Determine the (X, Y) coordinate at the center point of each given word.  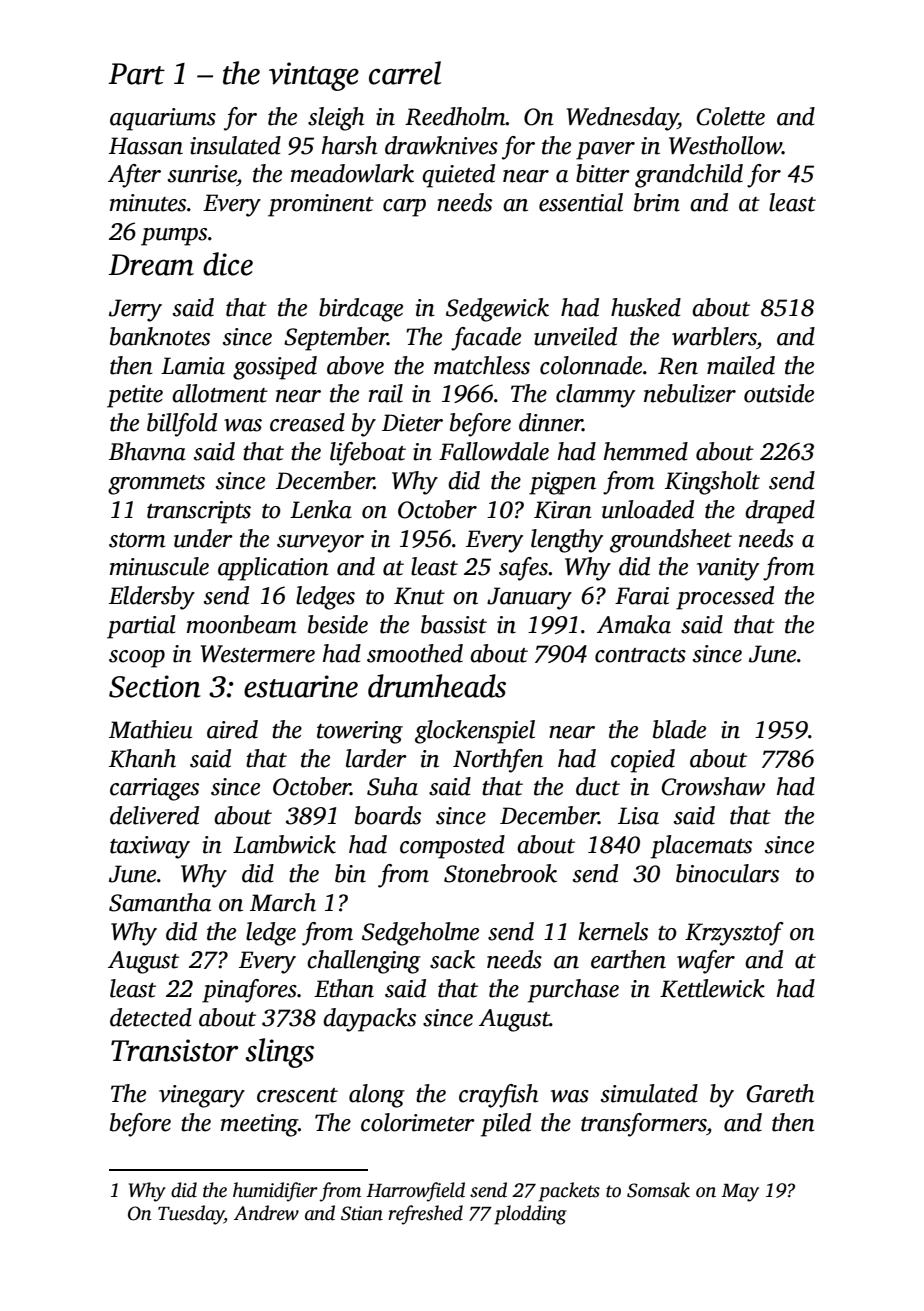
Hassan (146, 146)
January (529, 598)
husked (646, 307)
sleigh (336, 119)
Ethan (344, 988)
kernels (613, 931)
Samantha (160, 902)
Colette (730, 116)
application (273, 569)
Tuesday (191, 1215)
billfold (182, 425)
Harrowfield (415, 1192)
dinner (551, 422)
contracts (640, 655)
